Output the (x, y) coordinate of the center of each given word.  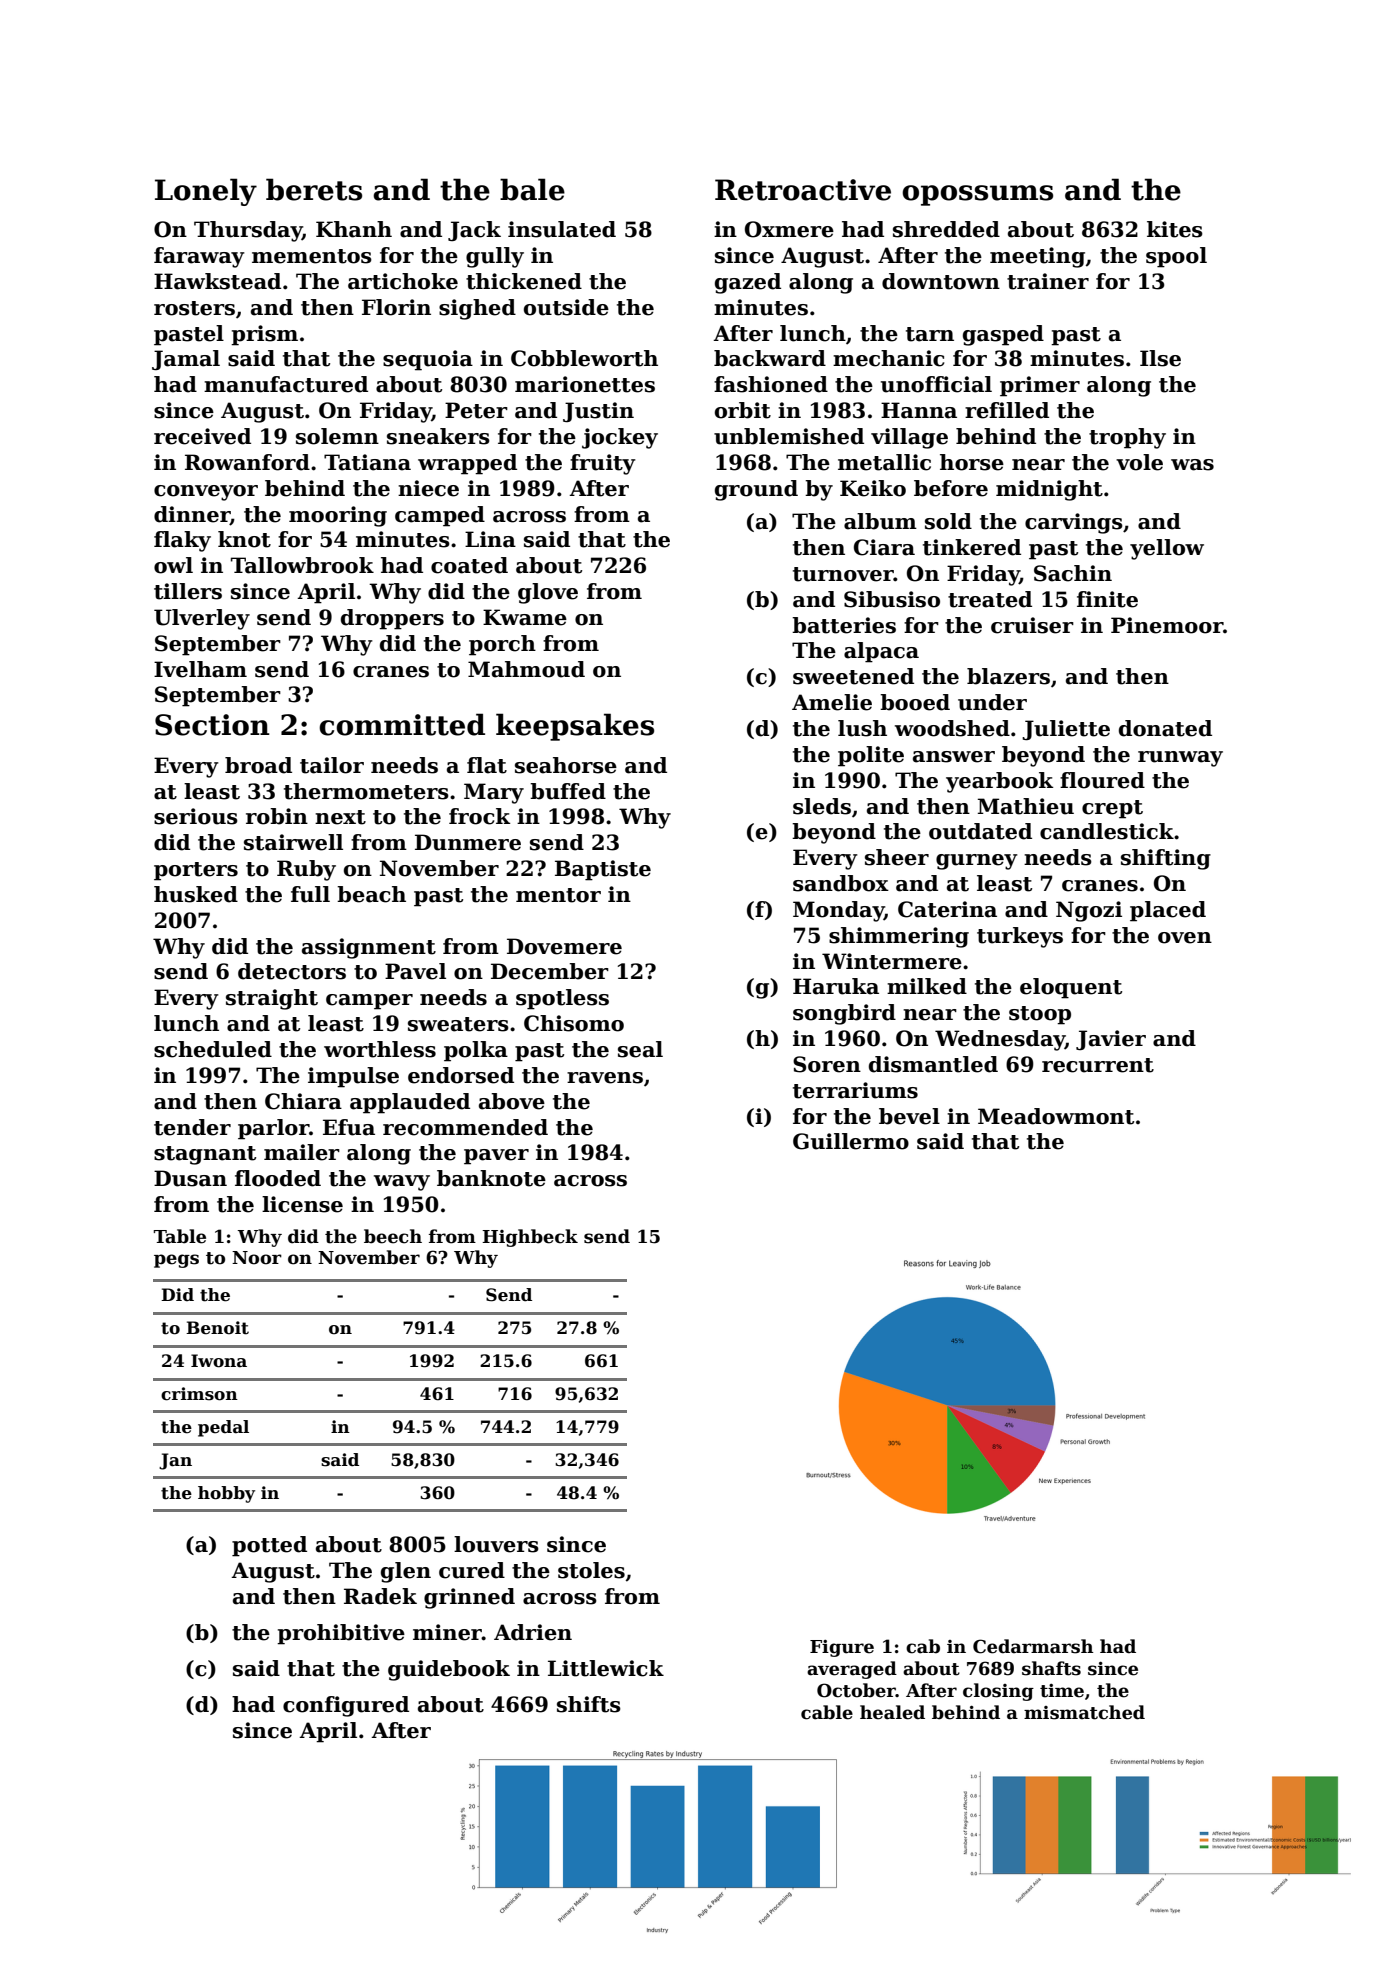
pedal (223, 1428)
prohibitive (341, 1634)
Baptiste (603, 870)
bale (532, 189)
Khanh (354, 229)
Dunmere (468, 842)
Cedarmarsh (1033, 1646)
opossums (977, 195)
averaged (852, 1670)
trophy (1127, 438)
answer (954, 757)
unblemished (789, 436)
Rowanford (247, 462)
